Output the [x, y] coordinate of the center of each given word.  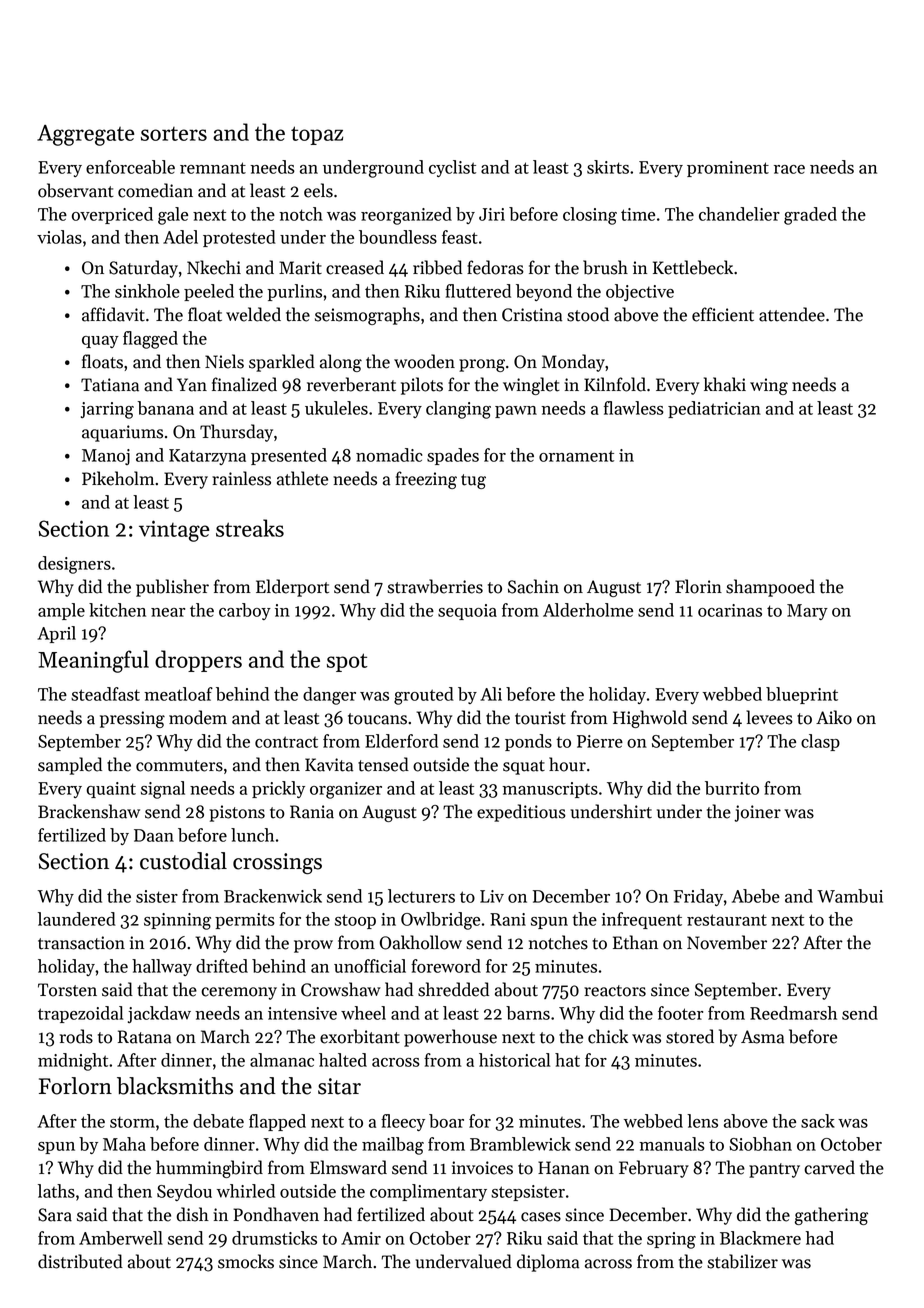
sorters [174, 134]
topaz [317, 135]
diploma [548, 1263]
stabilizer [742, 1261]
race [789, 169]
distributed [80, 1261]
